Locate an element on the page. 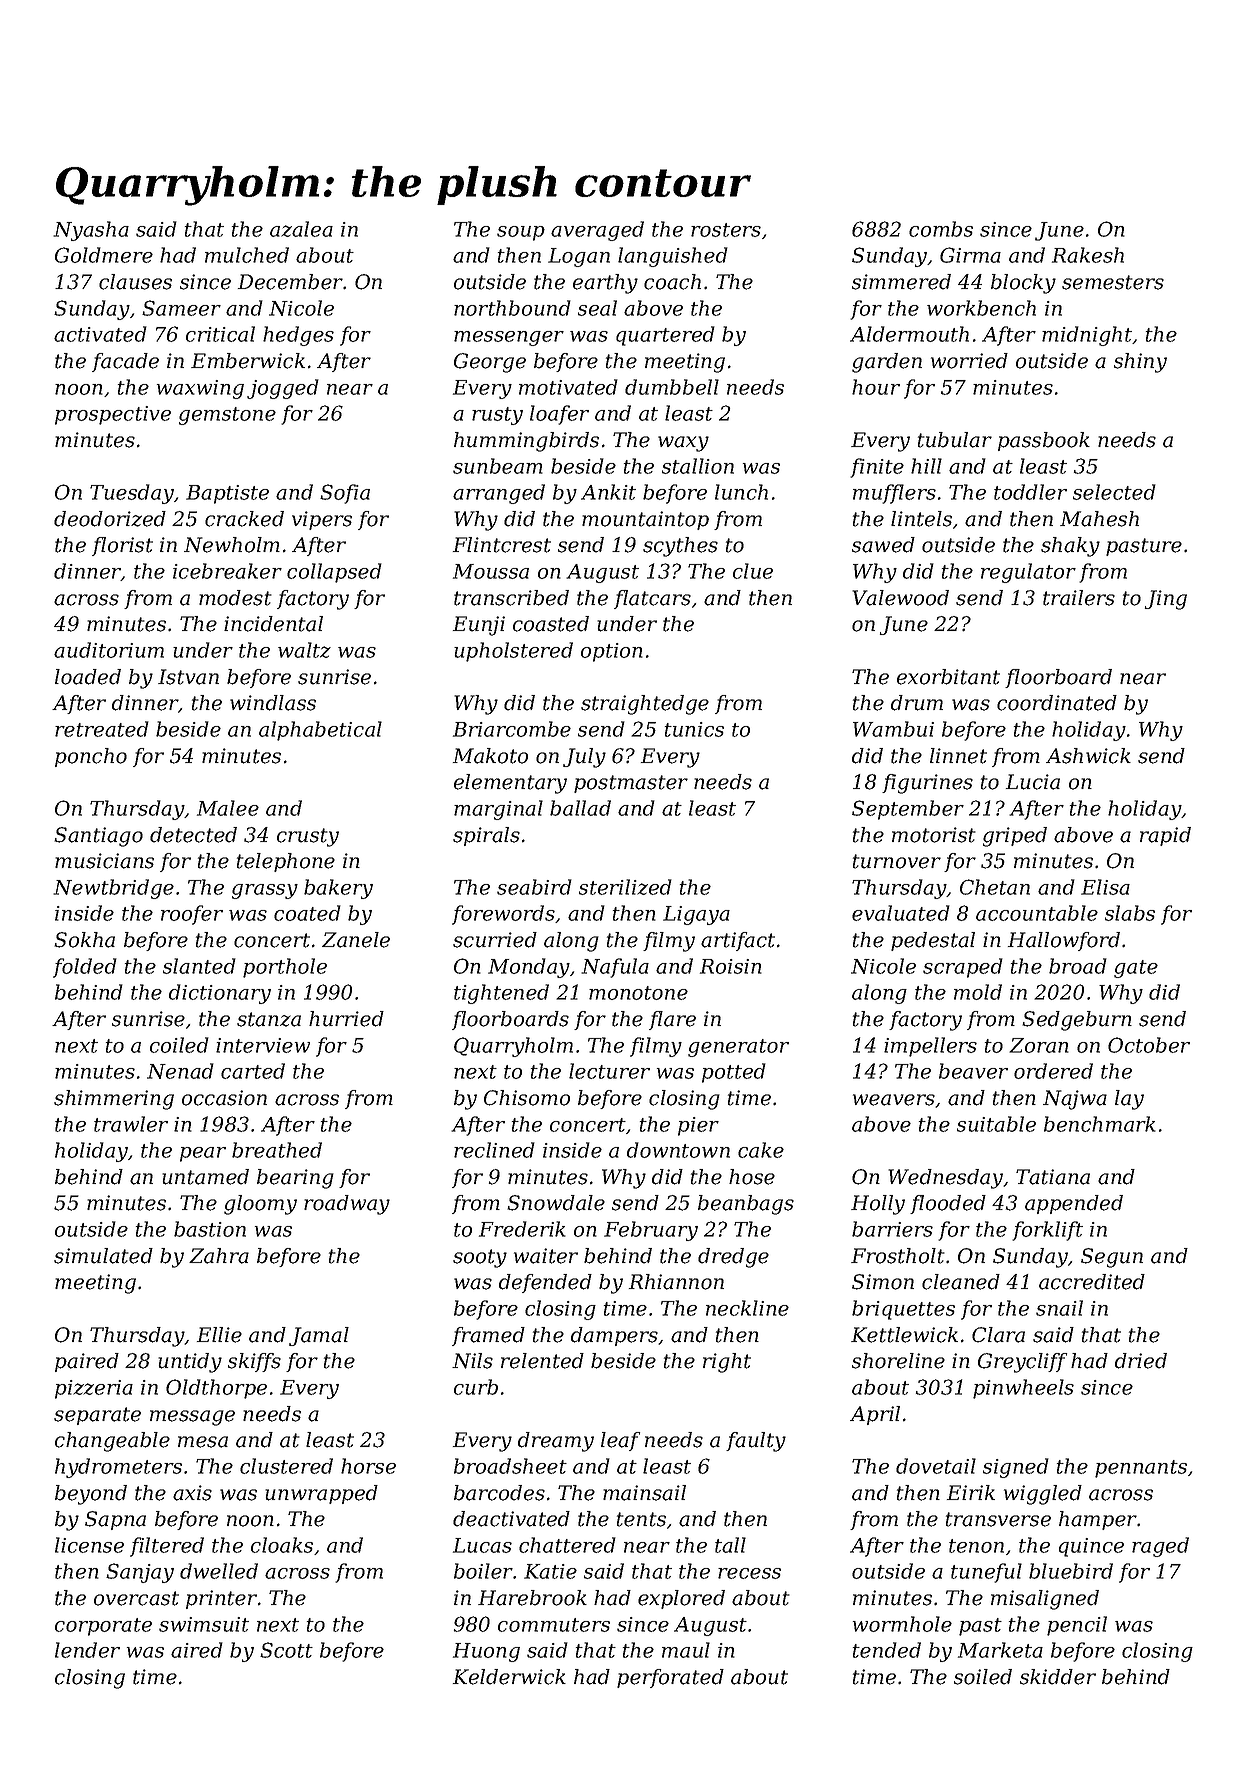  dried is located at coordinates (1141, 1361).
